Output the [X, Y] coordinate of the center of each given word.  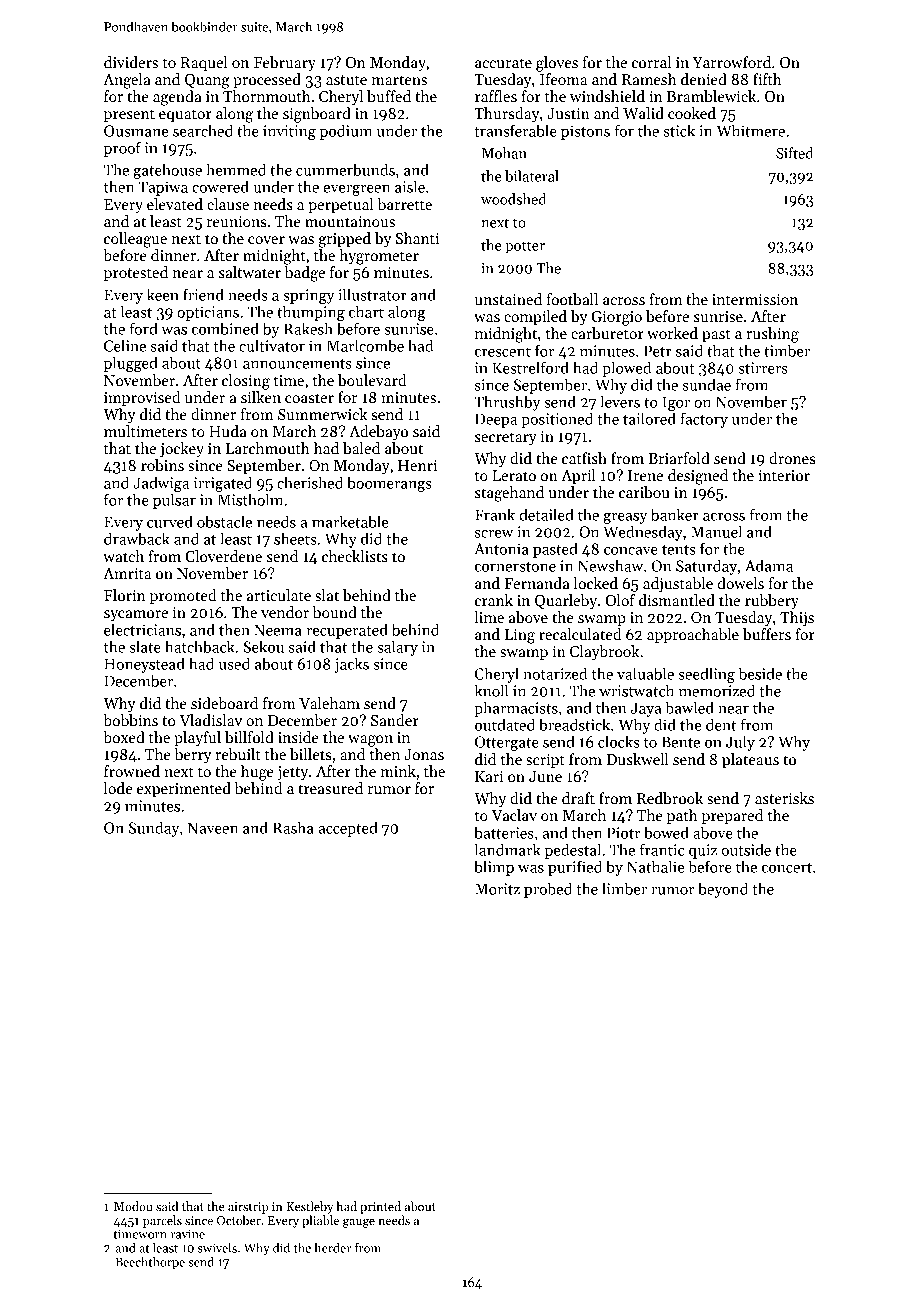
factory [704, 420]
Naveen [213, 828]
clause [228, 204]
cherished [310, 482]
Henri [417, 465]
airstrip [248, 1208]
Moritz [497, 889]
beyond [723, 890]
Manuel [716, 531]
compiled [535, 317]
